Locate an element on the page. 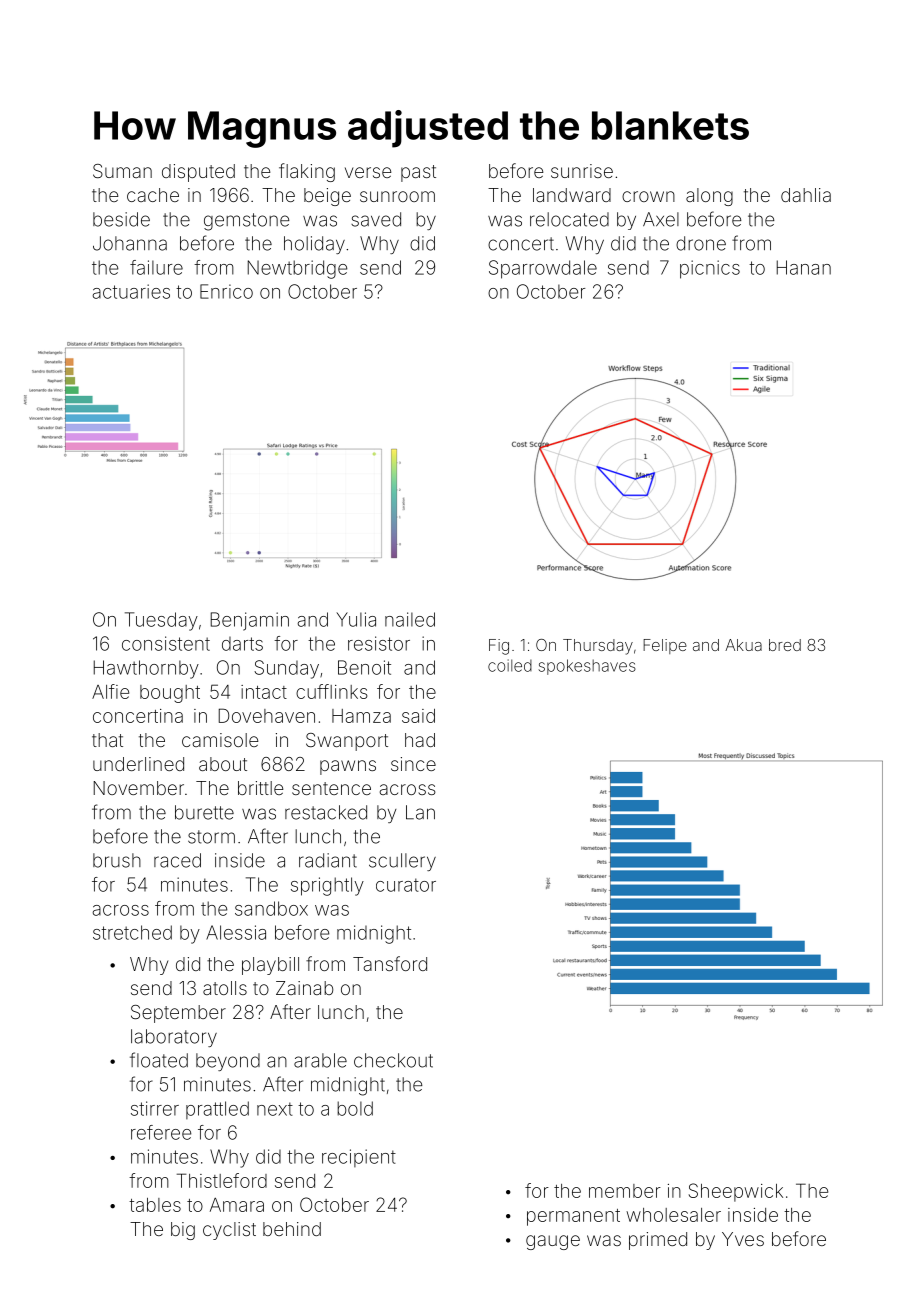 This image has height=1311, width=924. saved is located at coordinates (376, 219).
